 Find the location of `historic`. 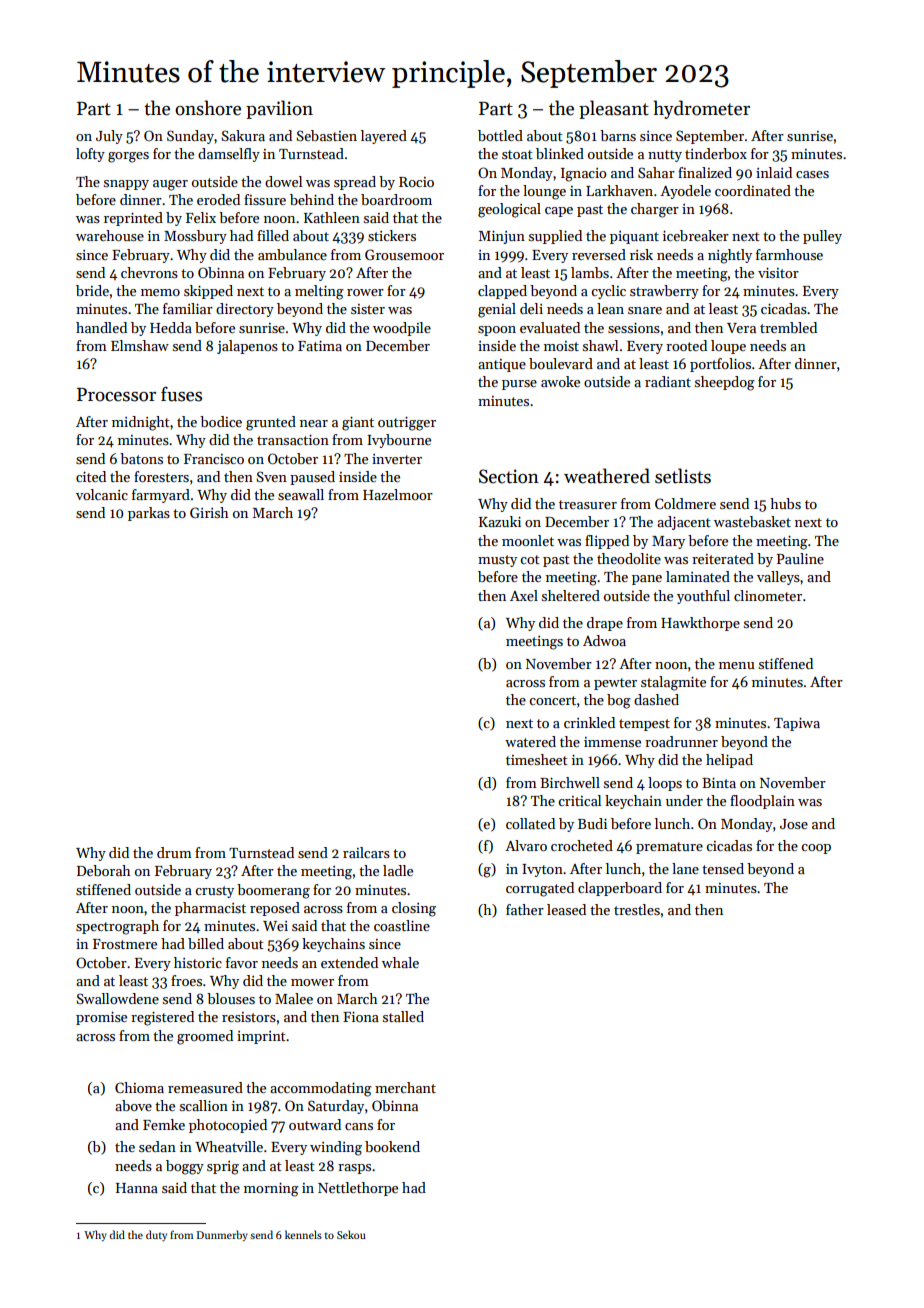

historic is located at coordinates (198, 962).
